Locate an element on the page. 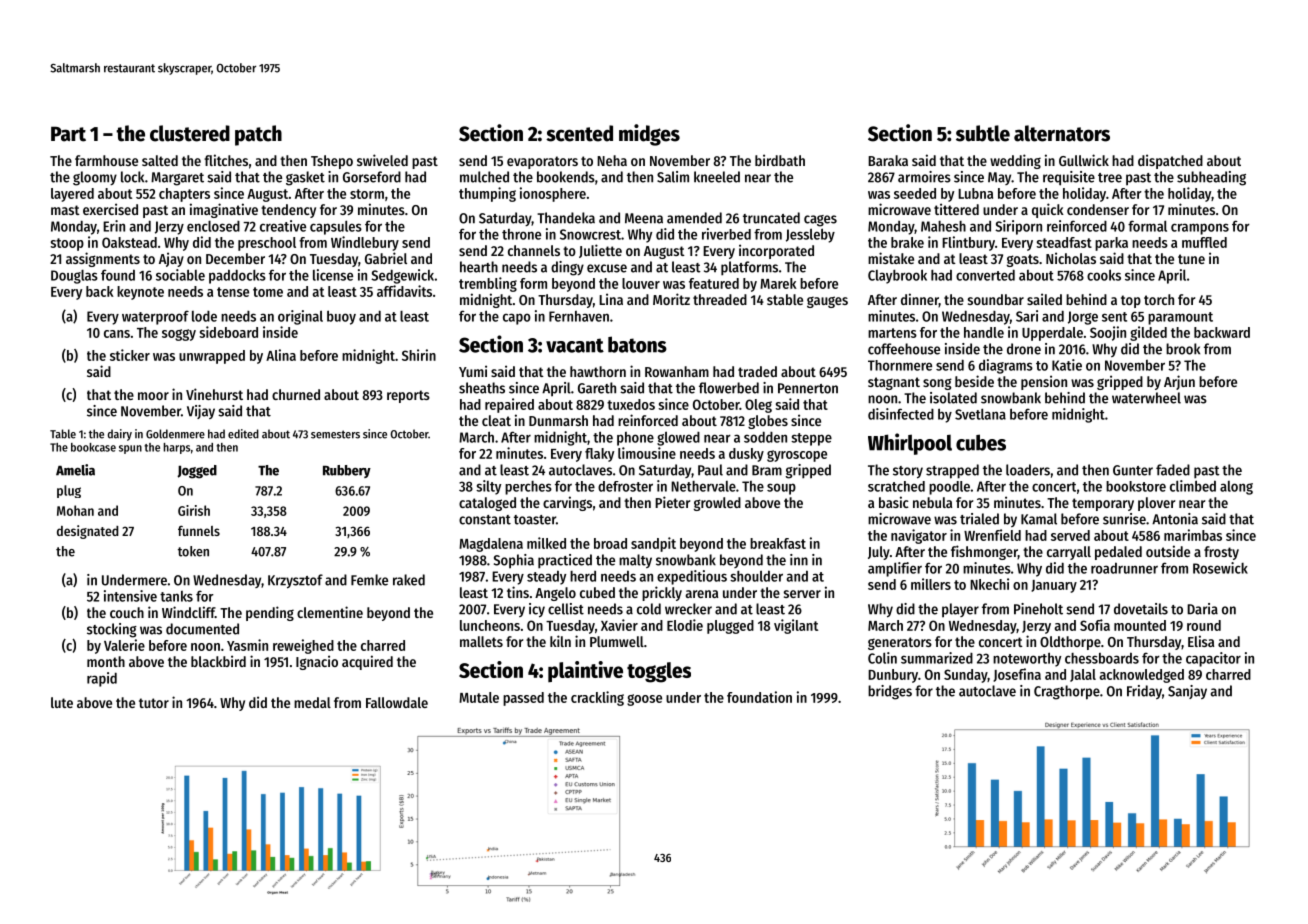 The height and width of the page is (924, 1308). medal is located at coordinates (312, 702).
